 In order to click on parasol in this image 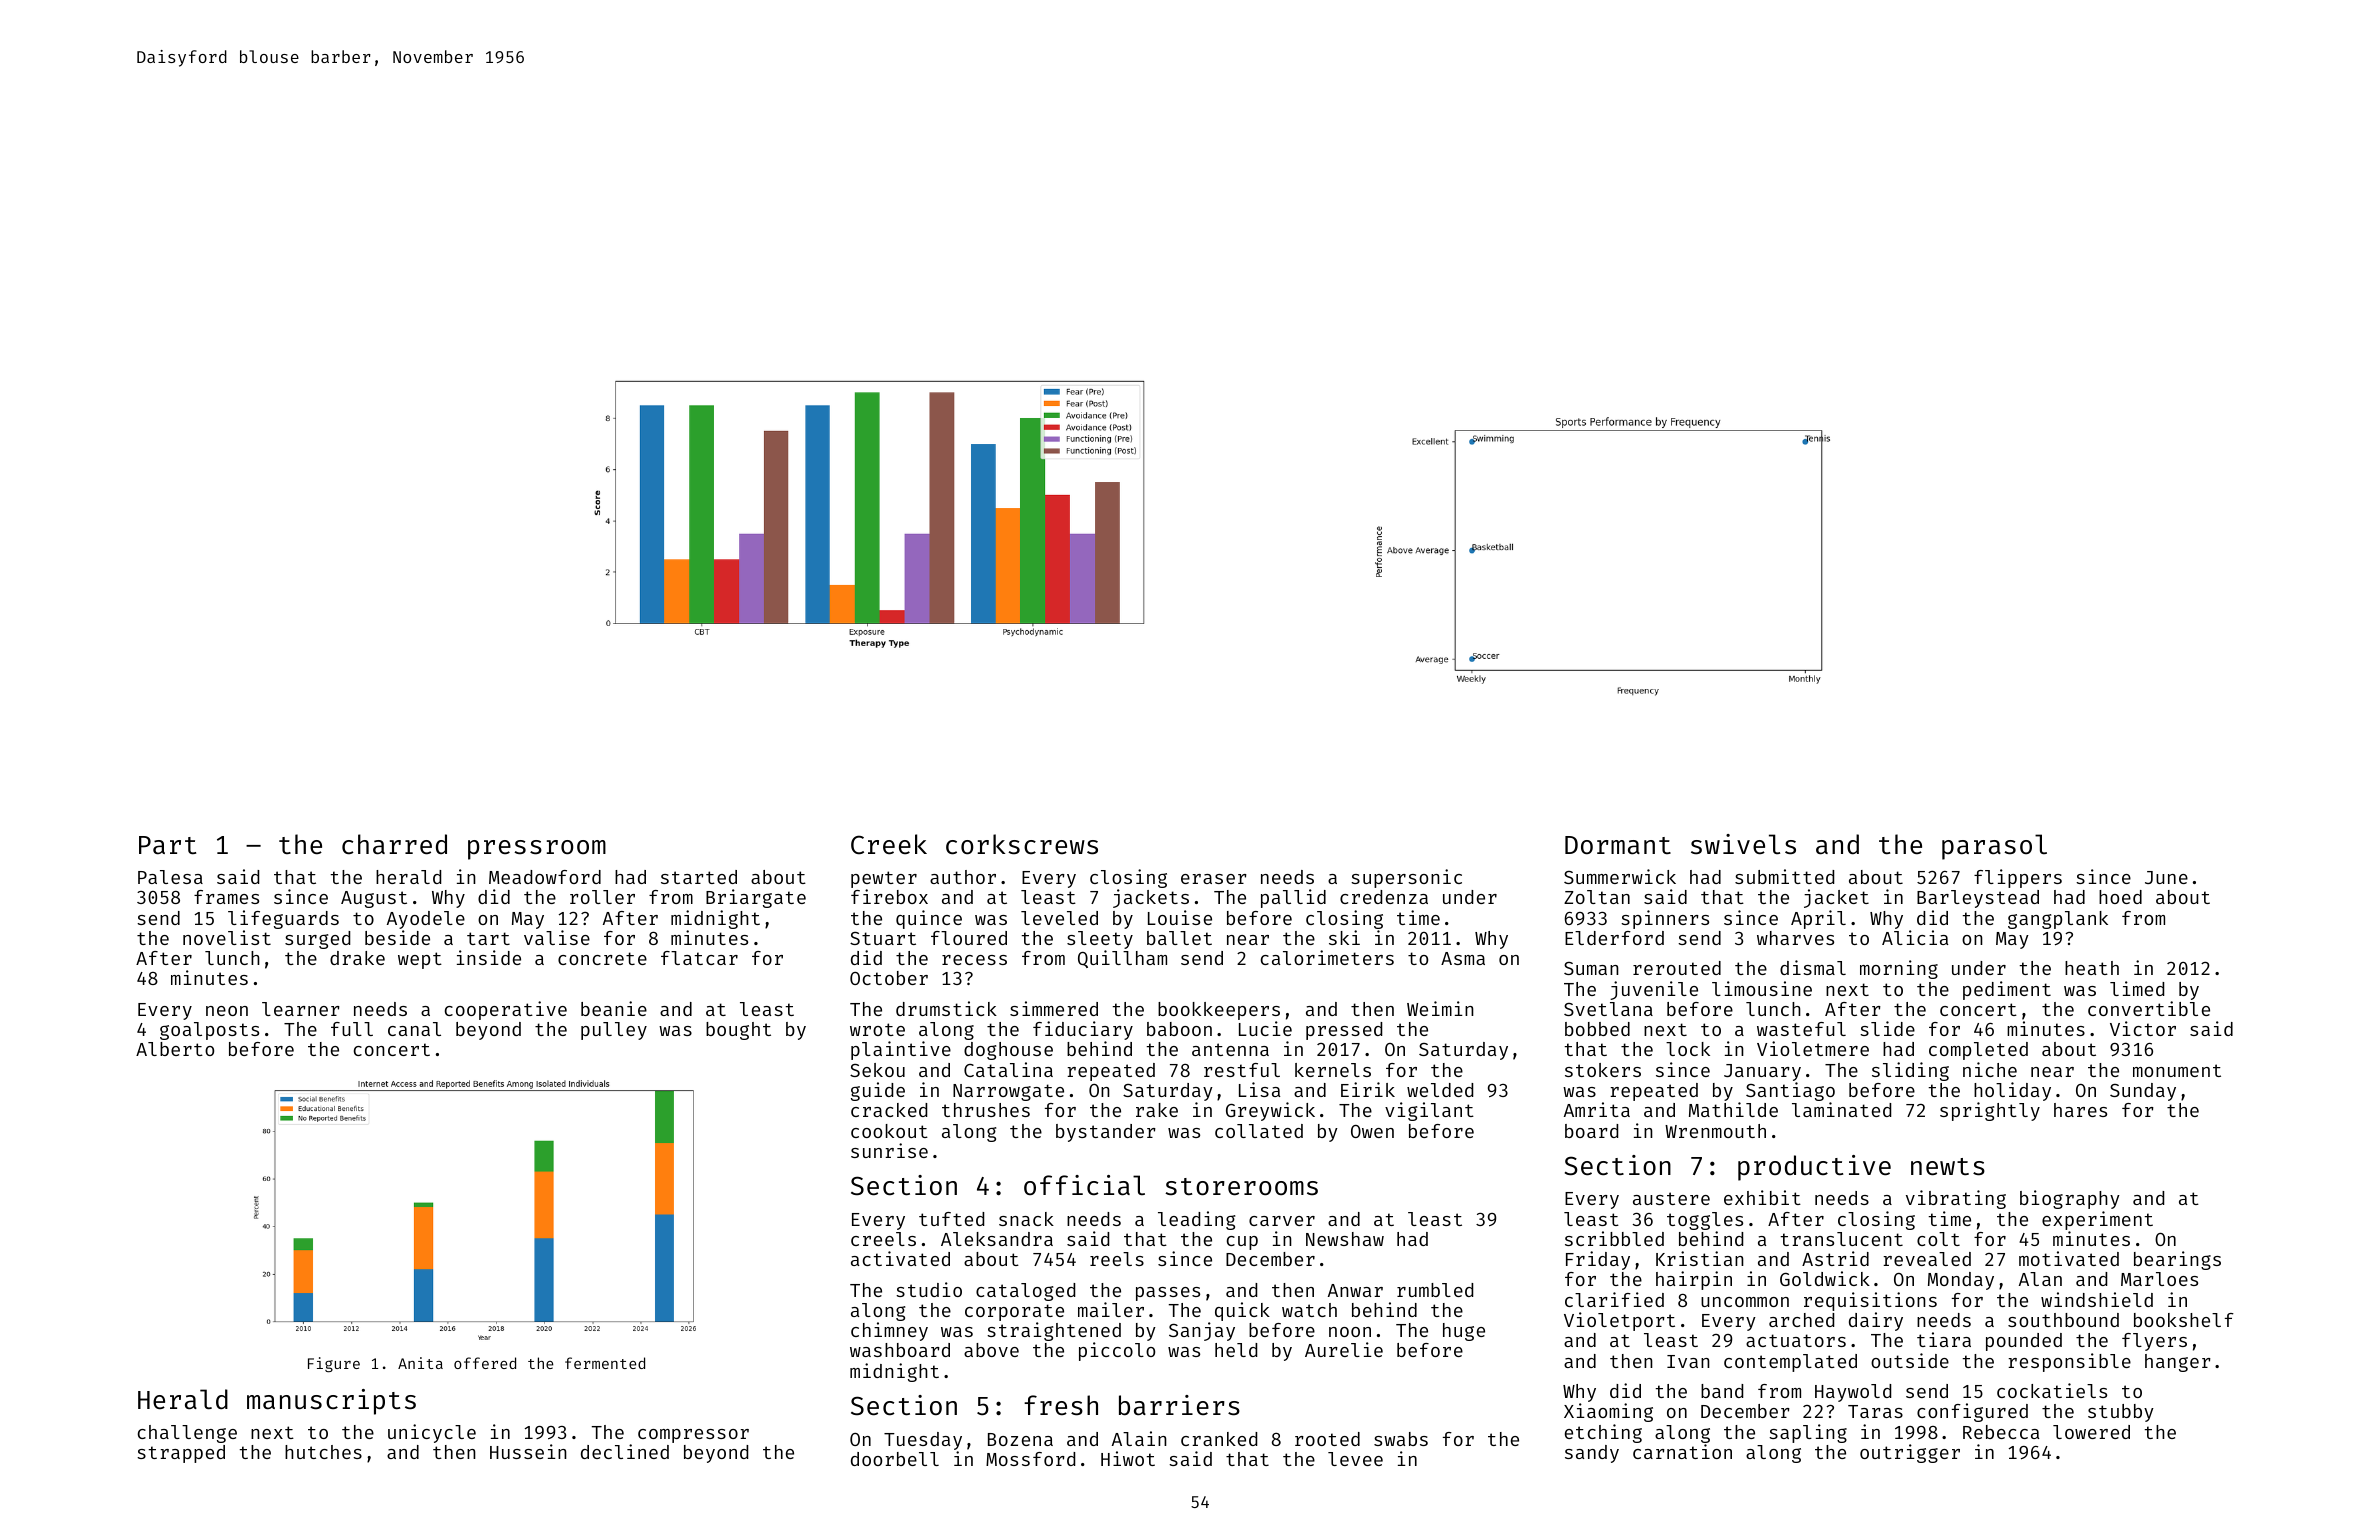, I will do `click(1994, 847)`.
